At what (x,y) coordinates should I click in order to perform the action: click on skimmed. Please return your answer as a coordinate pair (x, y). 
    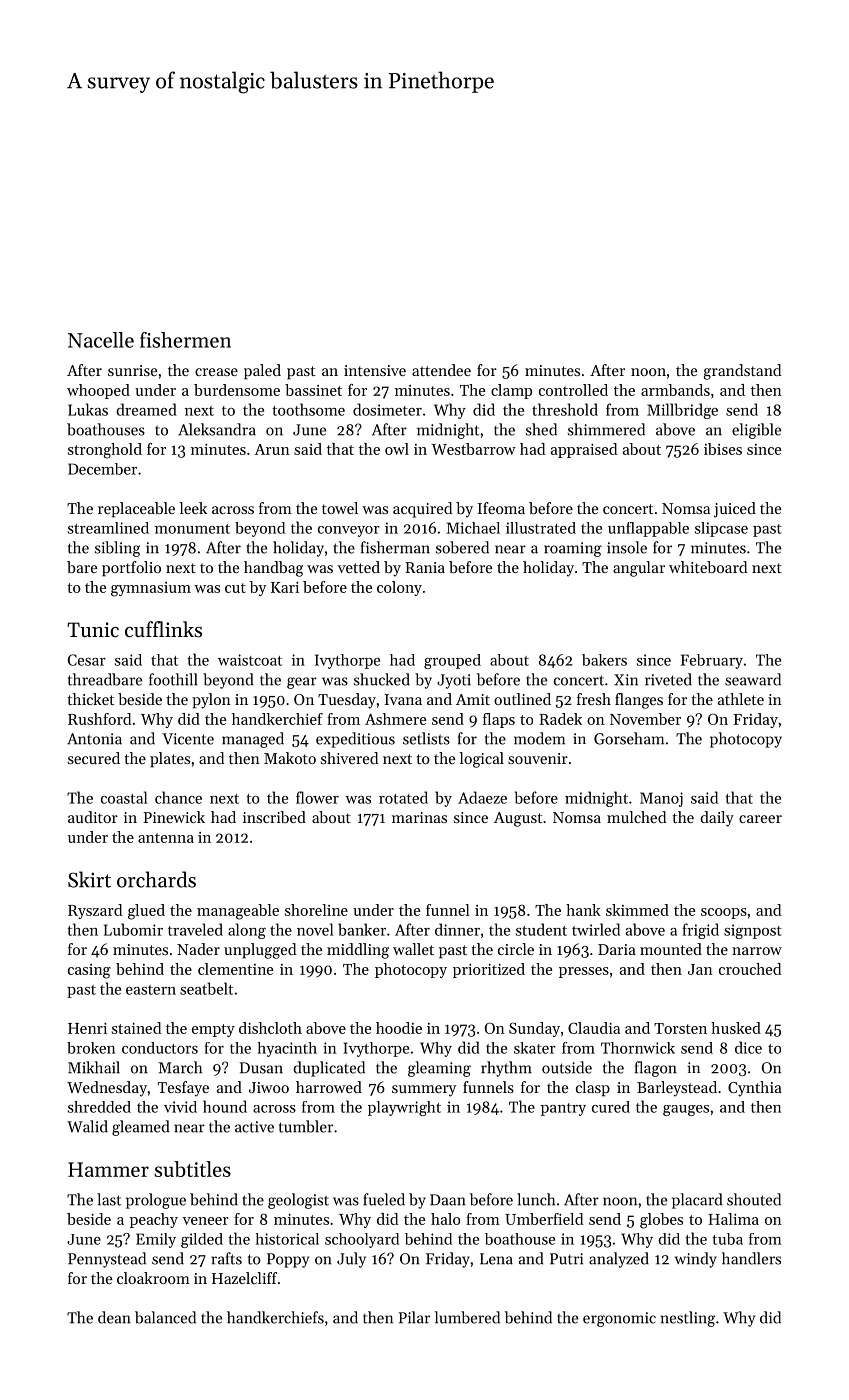
    Looking at the image, I should click on (637, 910).
